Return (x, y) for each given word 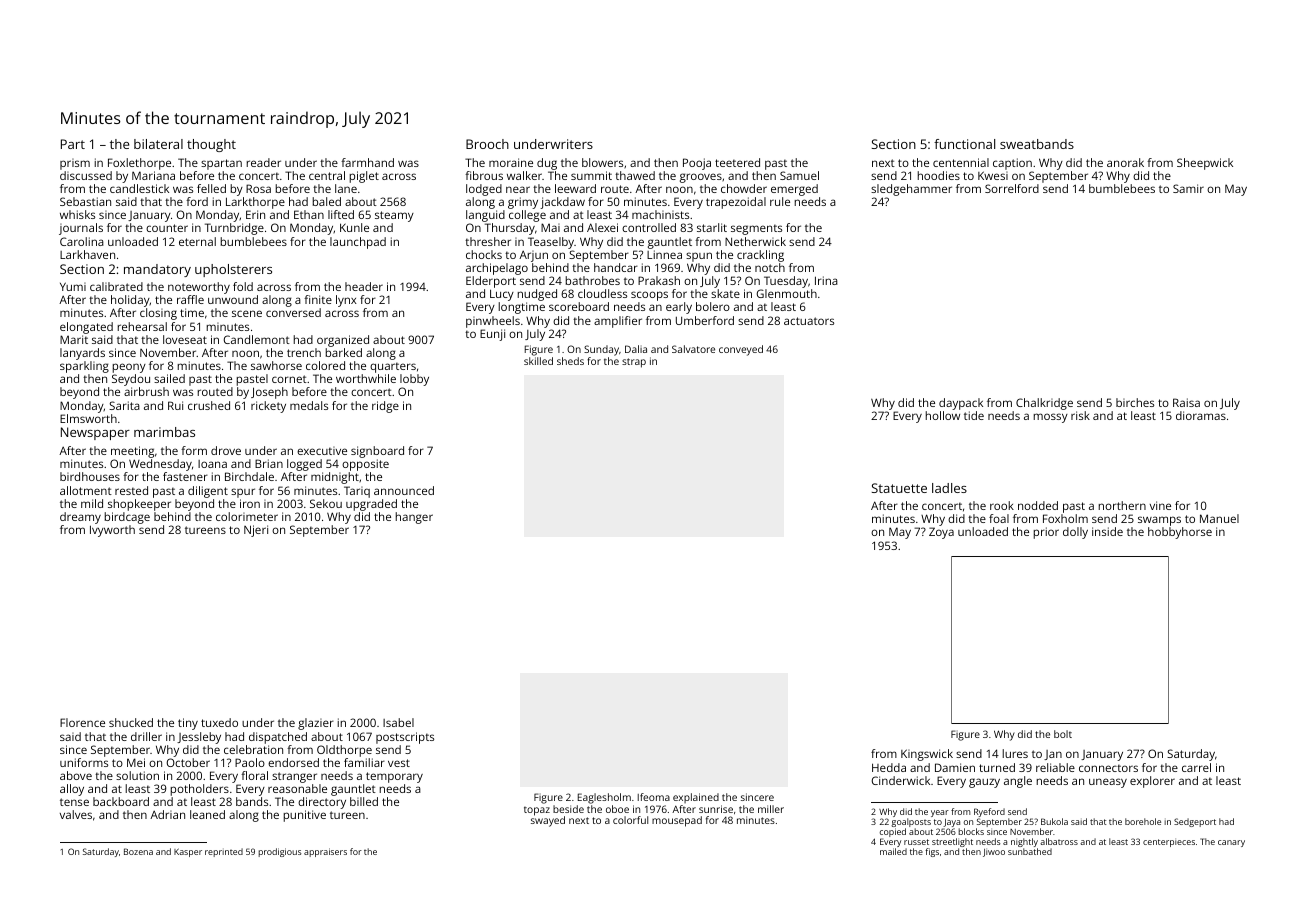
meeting (132, 452)
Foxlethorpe (139, 164)
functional (964, 144)
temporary (394, 777)
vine (1160, 505)
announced (404, 490)
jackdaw (562, 203)
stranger (294, 777)
